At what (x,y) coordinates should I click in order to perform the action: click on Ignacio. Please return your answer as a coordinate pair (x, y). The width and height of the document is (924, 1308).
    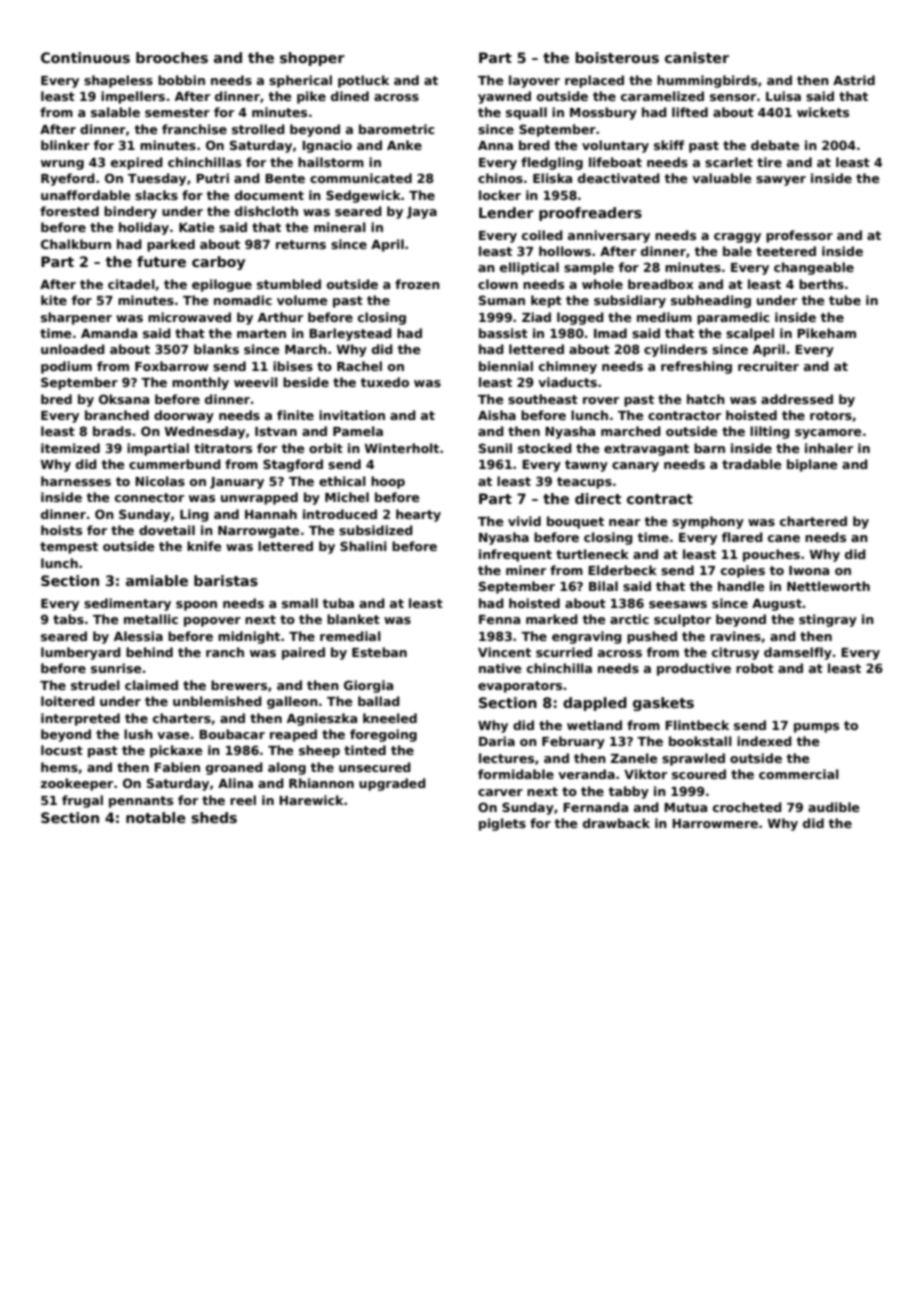
    Looking at the image, I should click on (327, 146).
